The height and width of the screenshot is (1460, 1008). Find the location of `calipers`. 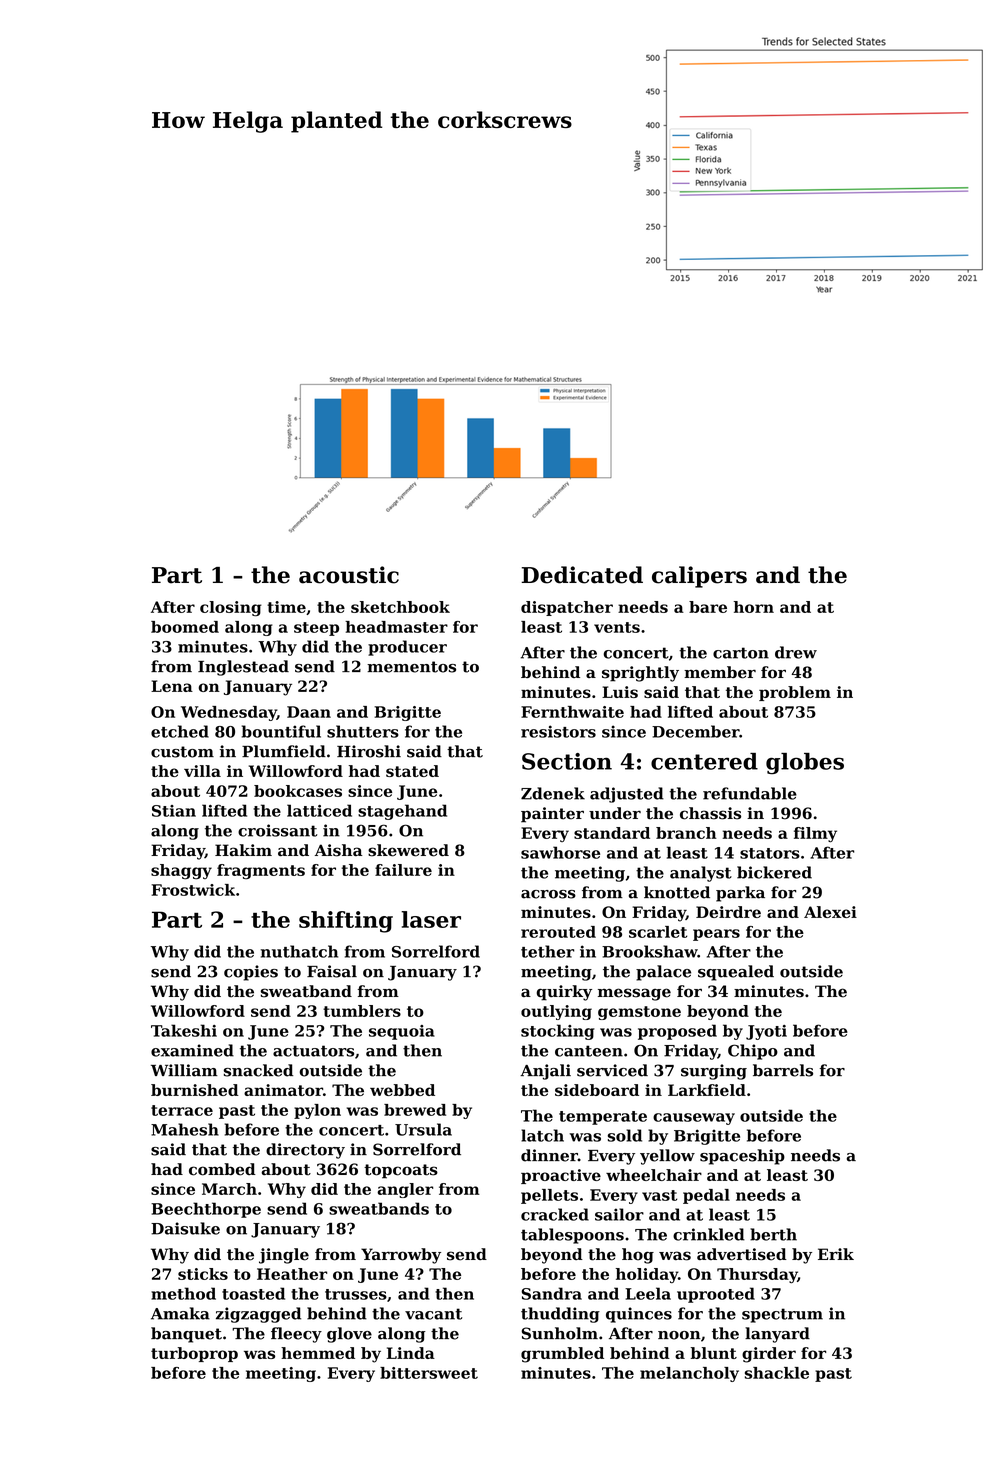

calipers is located at coordinates (699, 577).
